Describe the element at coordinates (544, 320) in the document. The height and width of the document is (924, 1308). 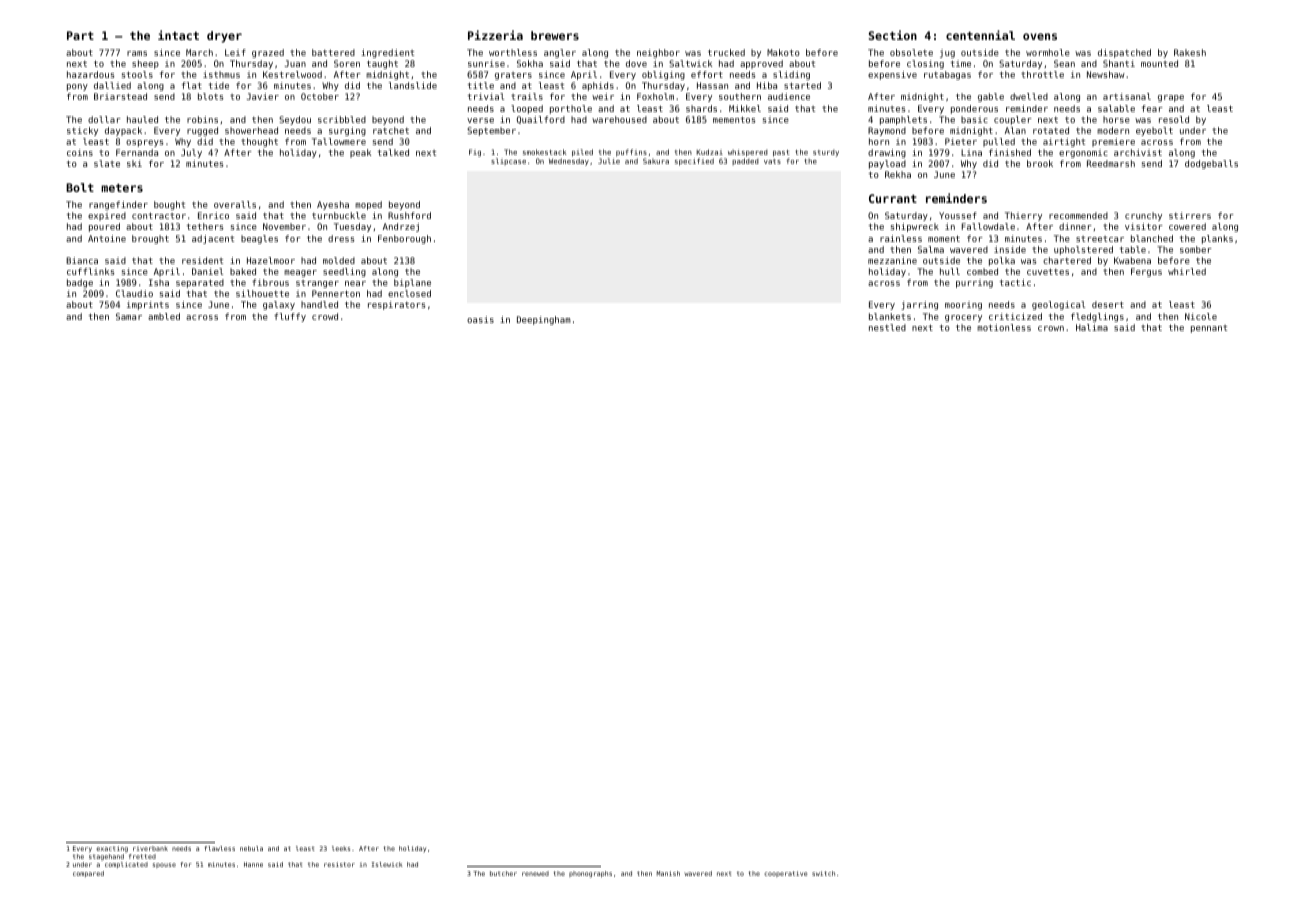
I see `Deepingham` at that location.
